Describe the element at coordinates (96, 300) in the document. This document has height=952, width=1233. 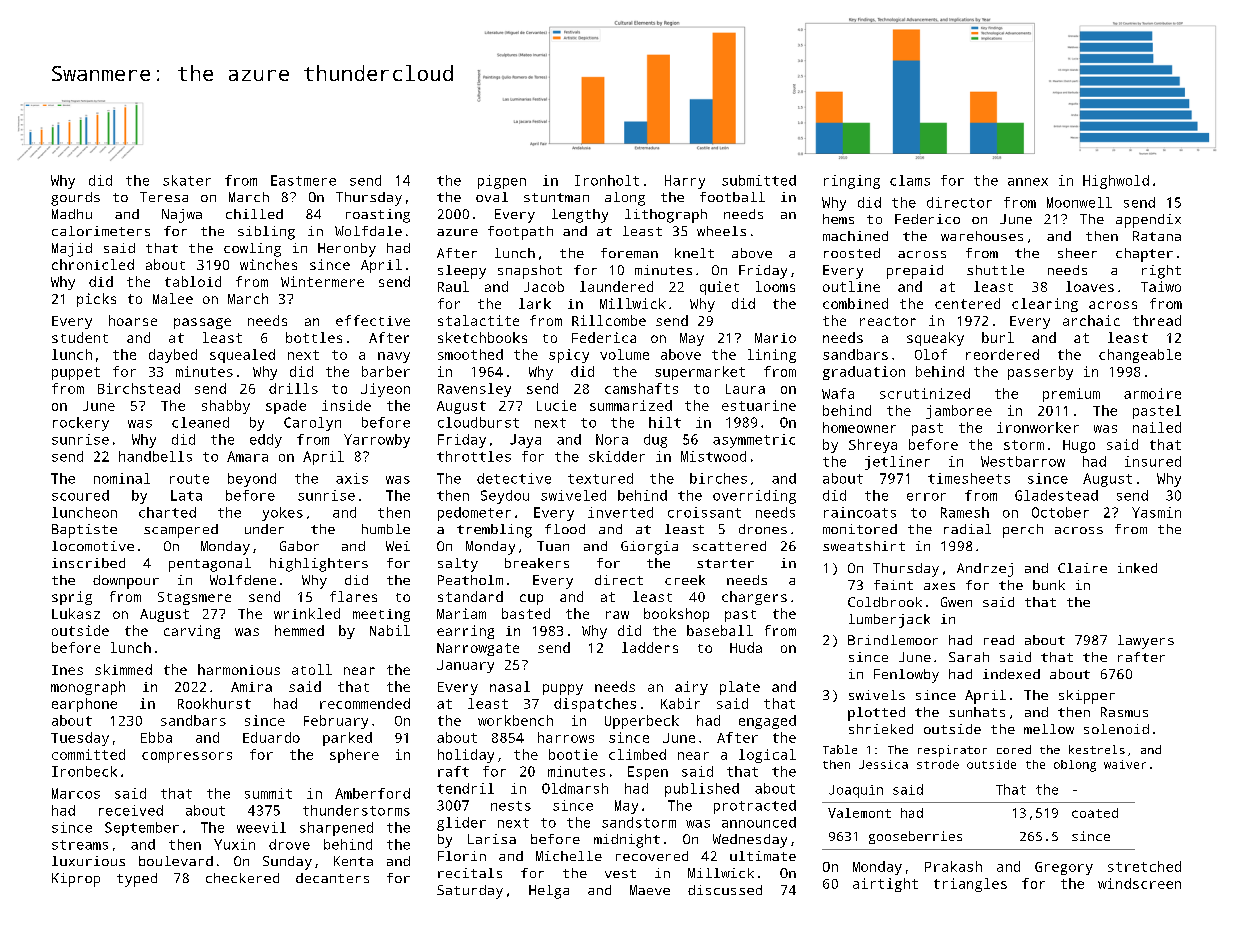
I see `picks` at that location.
